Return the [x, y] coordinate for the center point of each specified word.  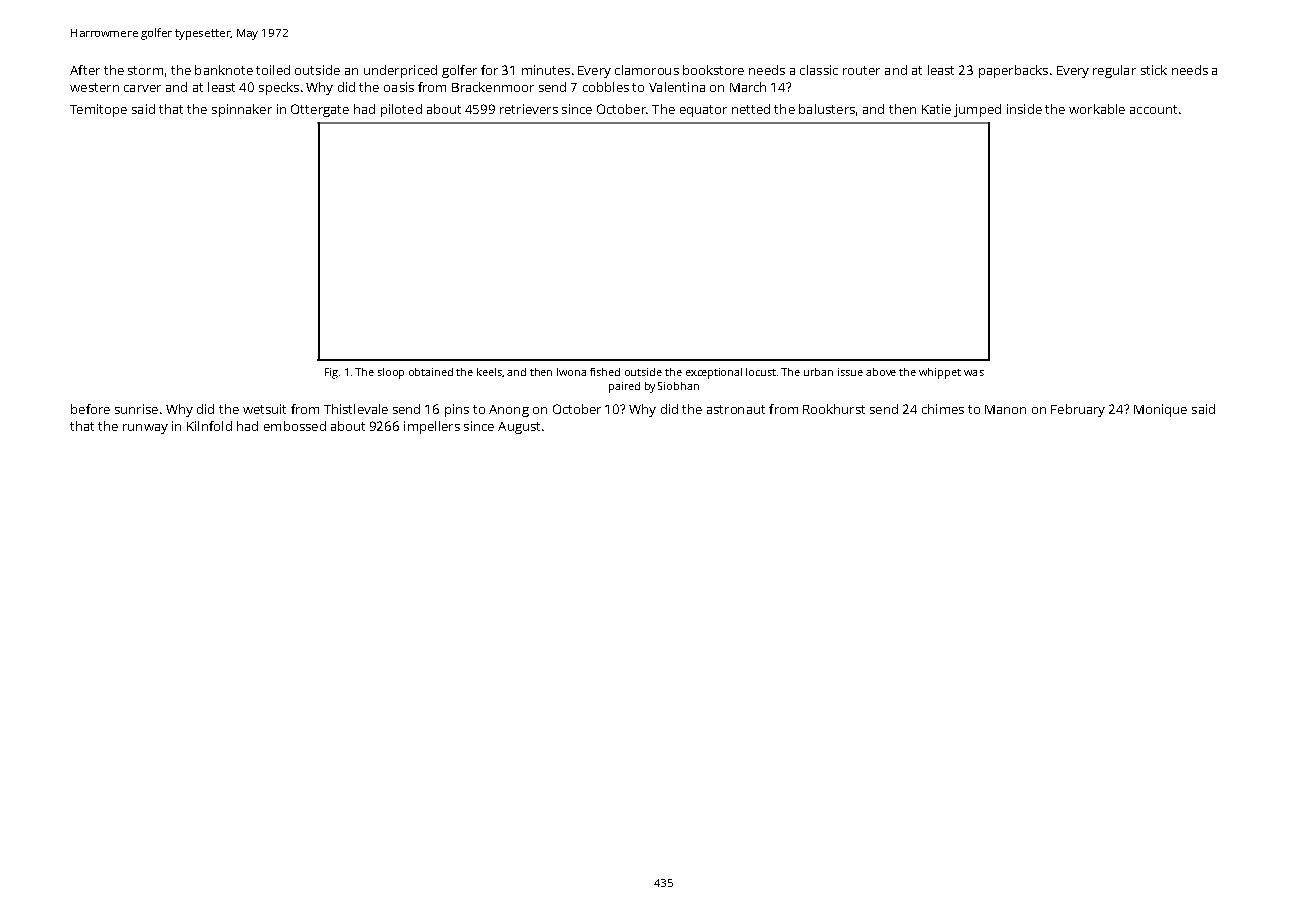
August [519, 428]
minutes [546, 70]
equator [703, 111]
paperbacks [1013, 71]
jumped [977, 110]
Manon [1005, 409]
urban [818, 372]
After [85, 70]
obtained [431, 372]
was [974, 373]
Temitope [98, 110]
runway [145, 429]
